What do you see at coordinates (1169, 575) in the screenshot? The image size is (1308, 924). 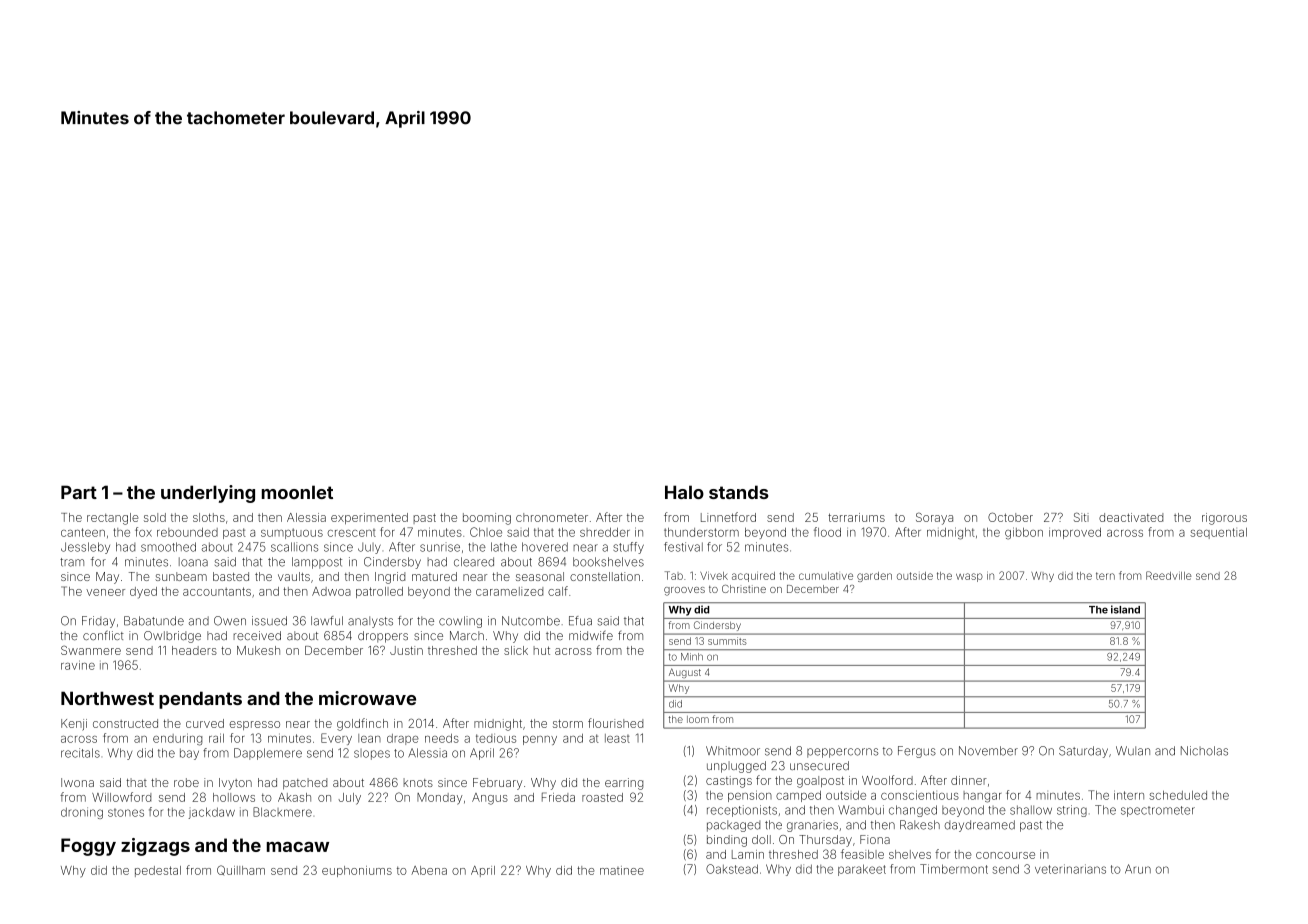 I see `Reedville` at bounding box center [1169, 575].
